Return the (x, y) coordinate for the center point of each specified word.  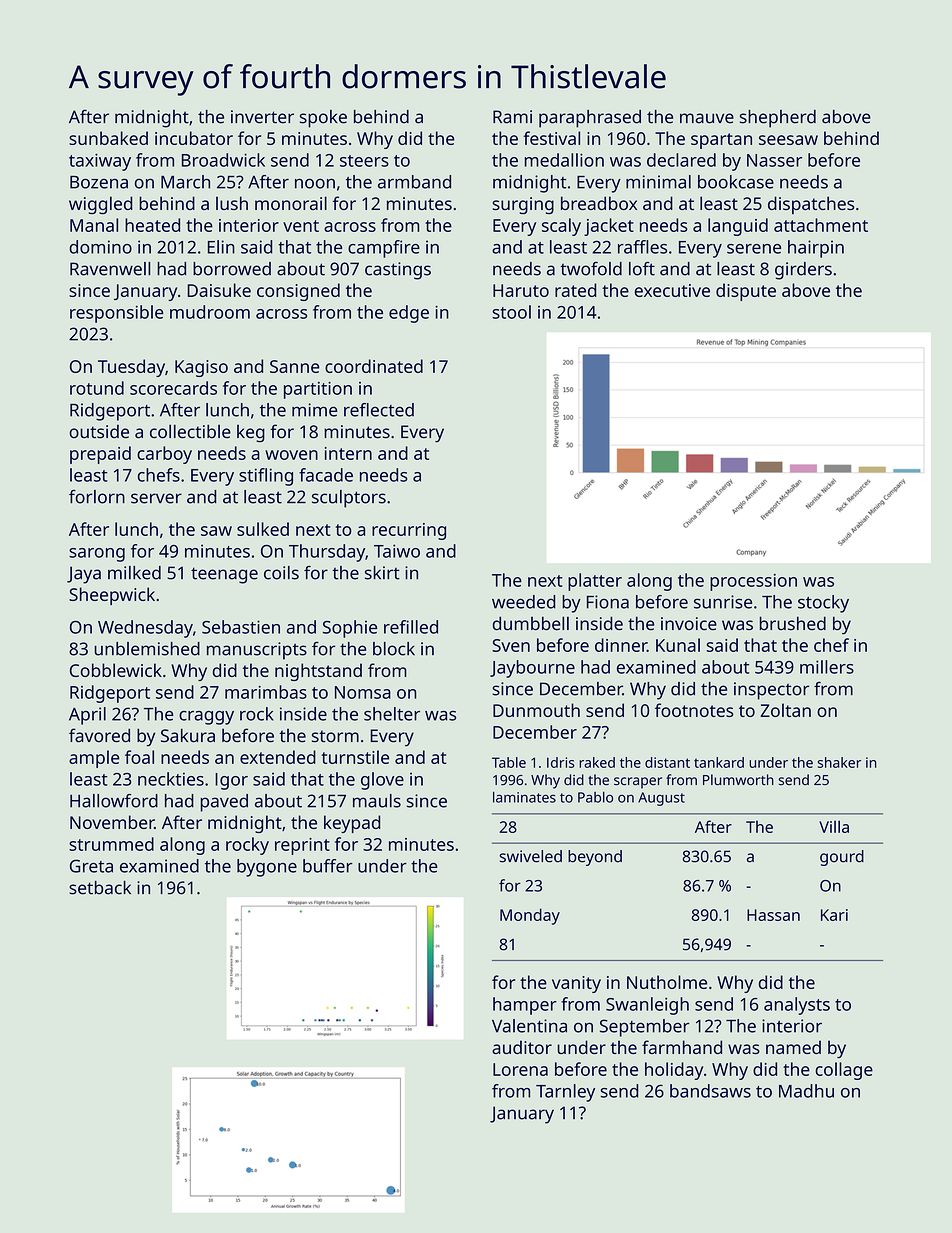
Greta (91, 866)
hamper (525, 1006)
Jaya (84, 575)
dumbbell (531, 623)
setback (100, 888)
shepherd (778, 119)
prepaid (100, 455)
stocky (823, 604)
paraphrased (590, 119)
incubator (194, 138)
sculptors (349, 499)
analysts (797, 1006)
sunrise (723, 602)
